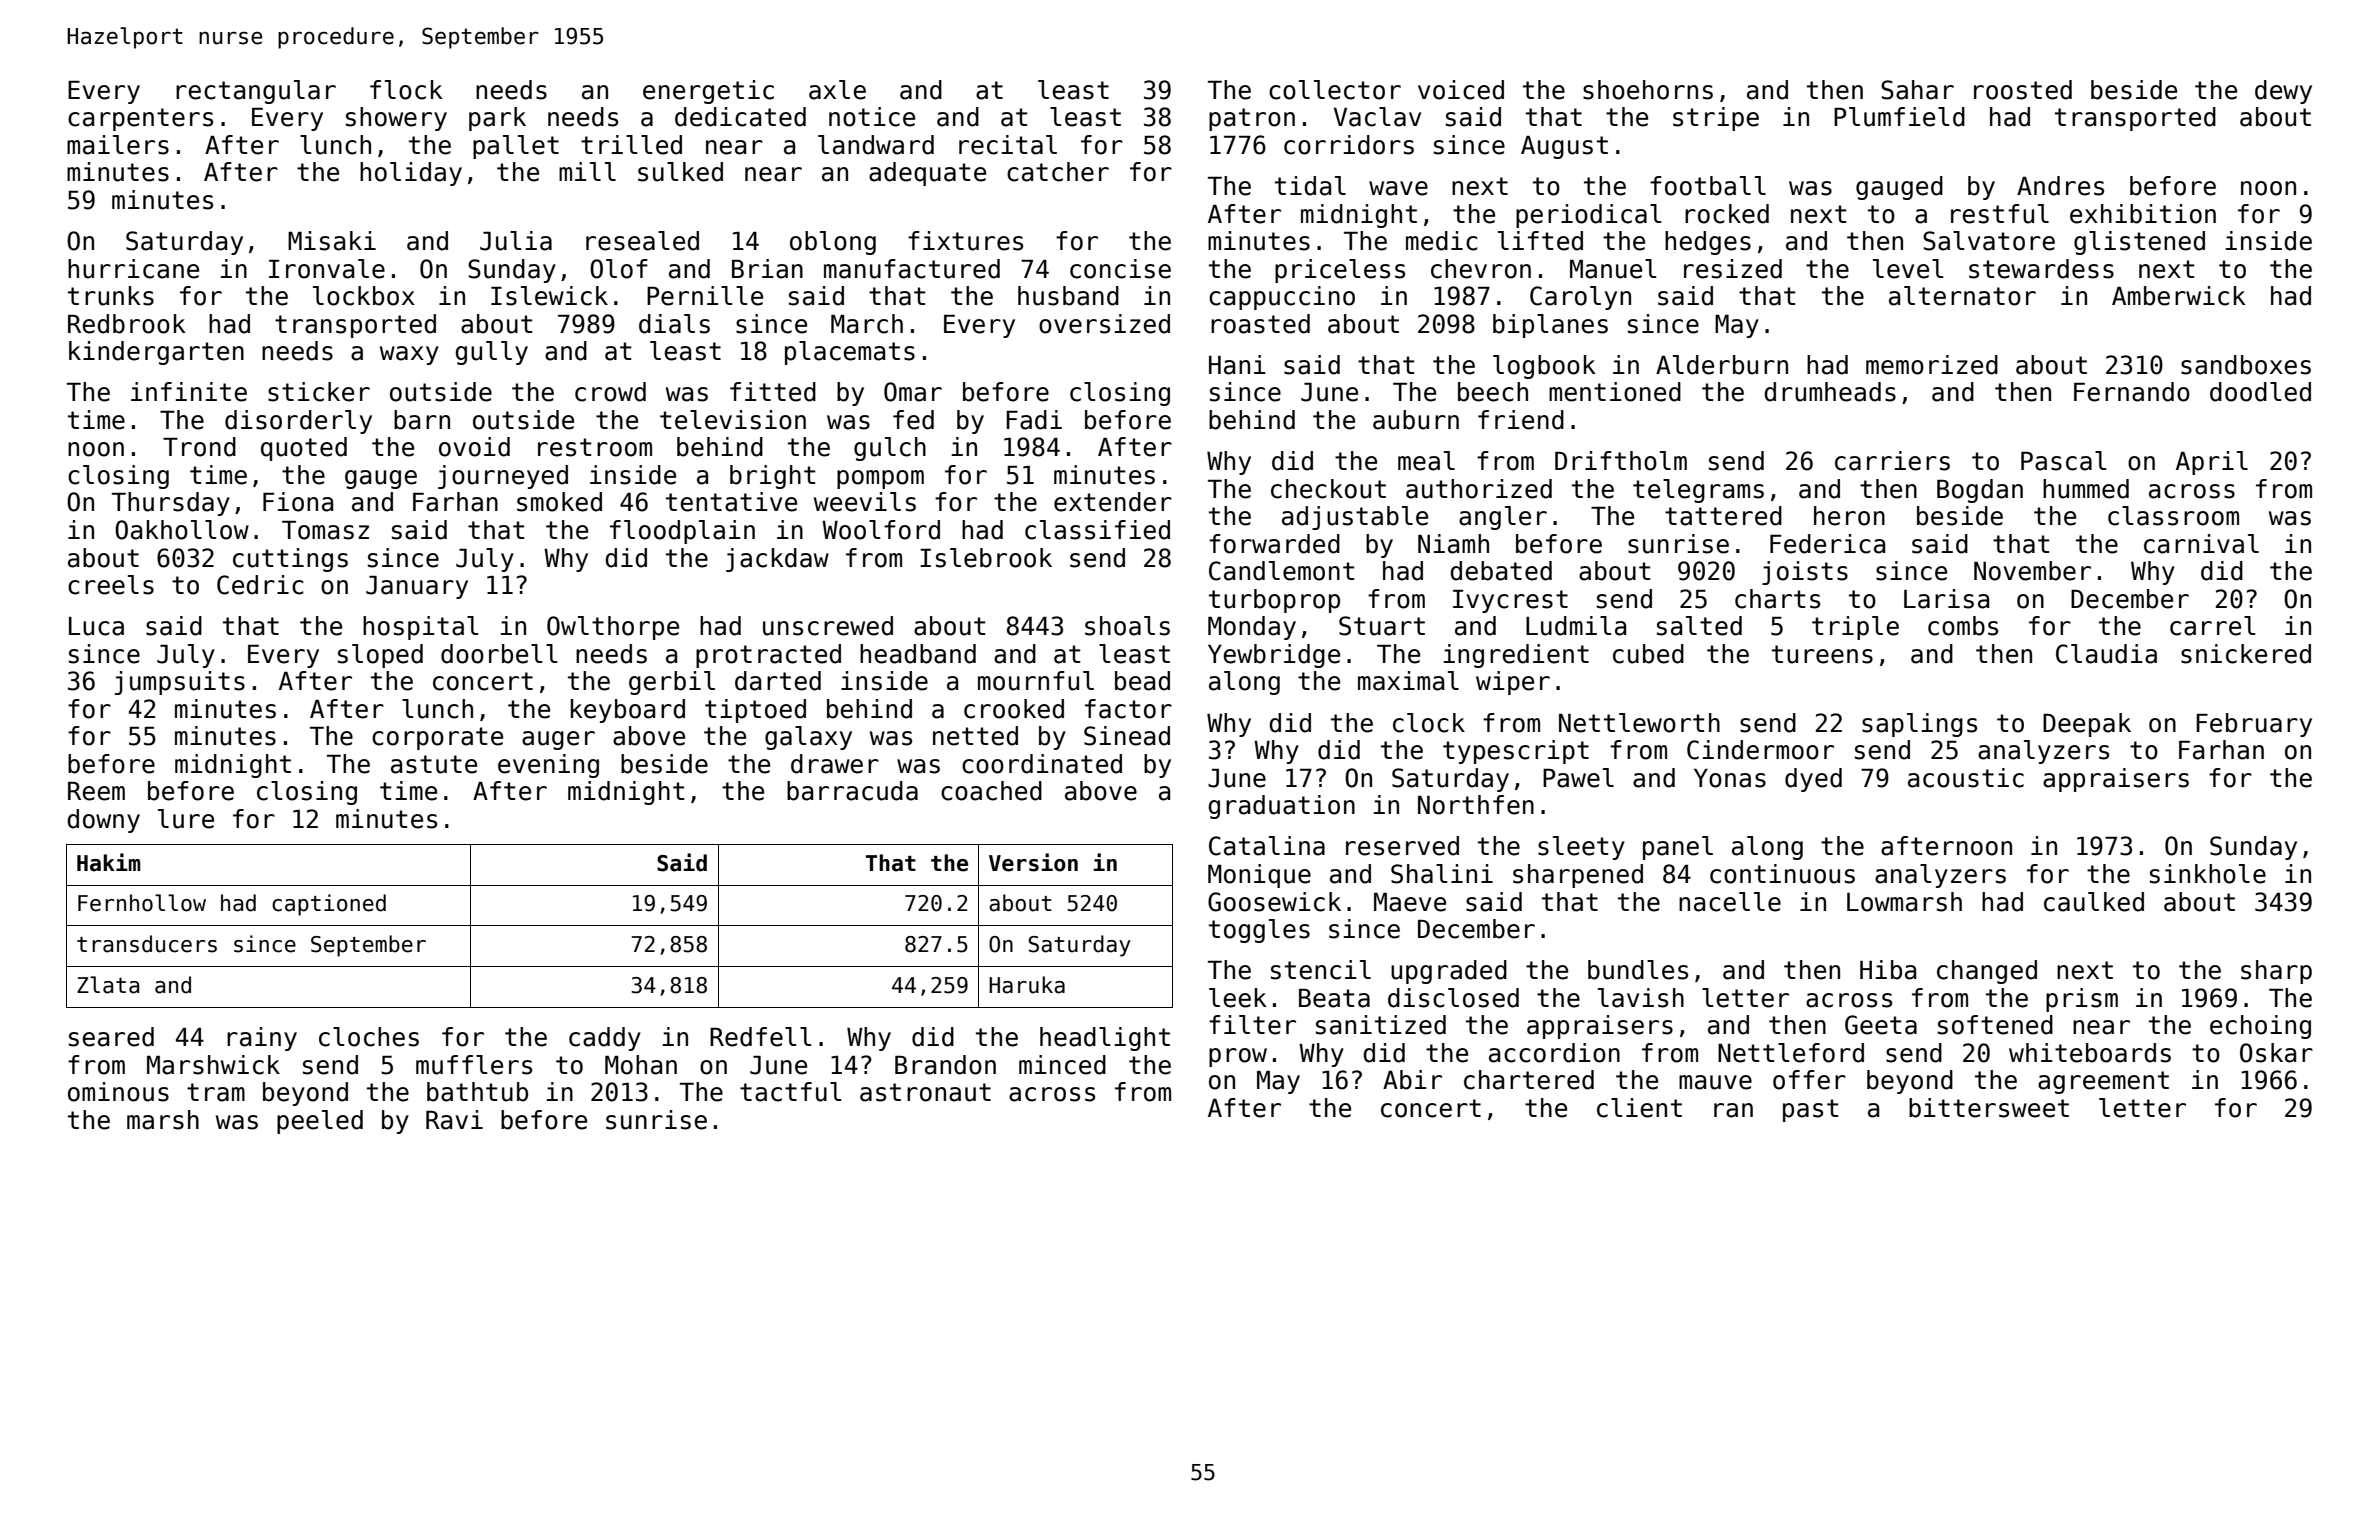 The height and width of the page is (1540, 2380). What do you see at coordinates (1377, 117) in the page?
I see `Vaclav` at bounding box center [1377, 117].
